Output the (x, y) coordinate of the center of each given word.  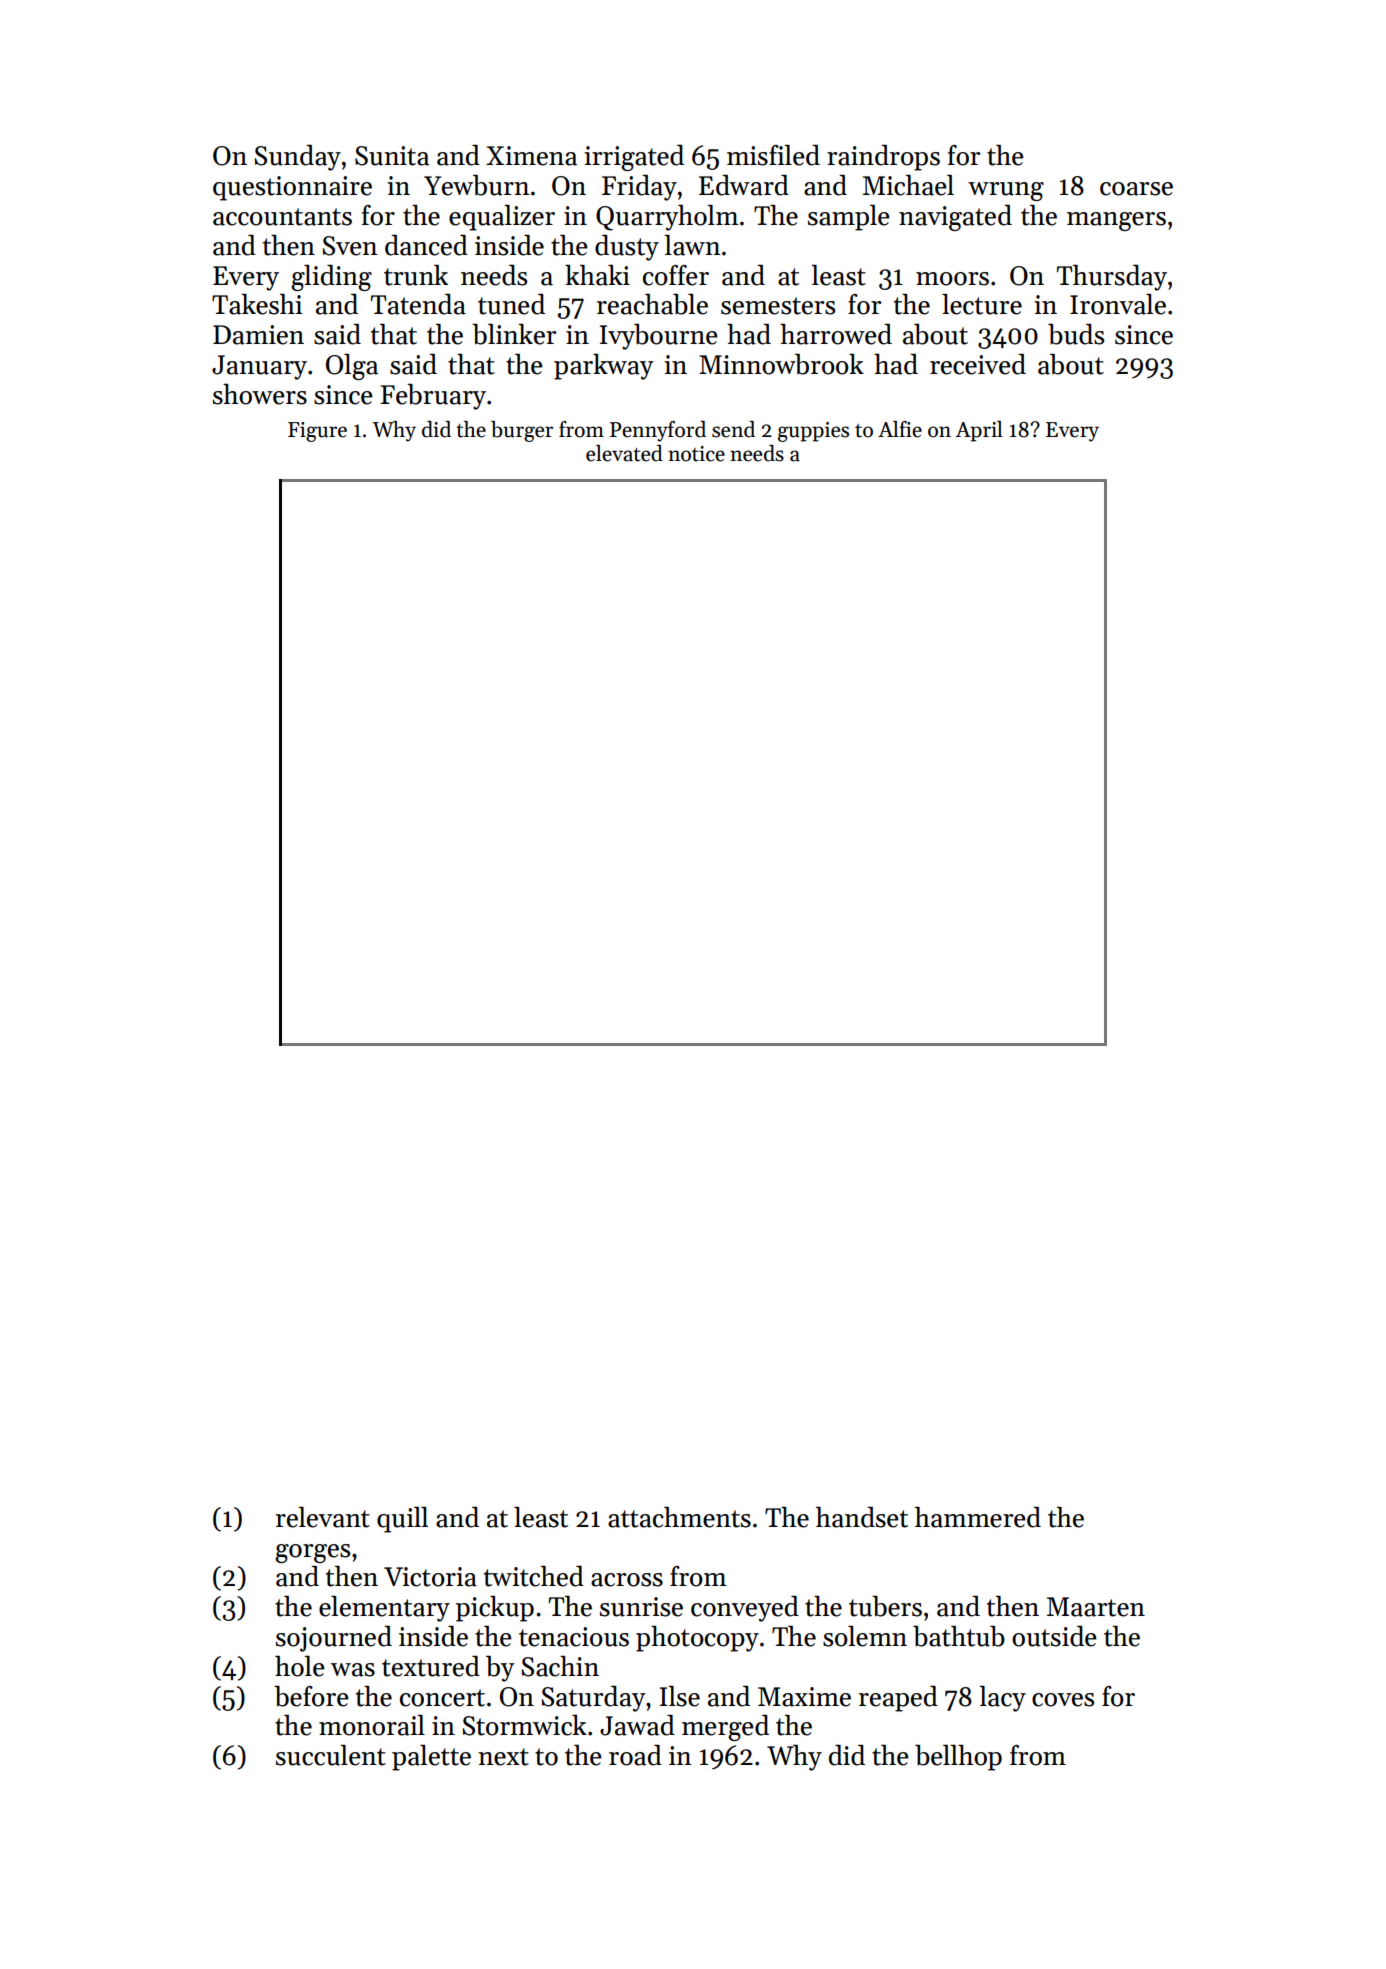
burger (522, 431)
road (635, 1755)
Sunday (297, 158)
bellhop (958, 1758)
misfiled (773, 155)
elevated (624, 453)
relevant (323, 1517)
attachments (679, 1517)
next (503, 1757)
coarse (1136, 189)
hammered (978, 1517)
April (979, 431)
